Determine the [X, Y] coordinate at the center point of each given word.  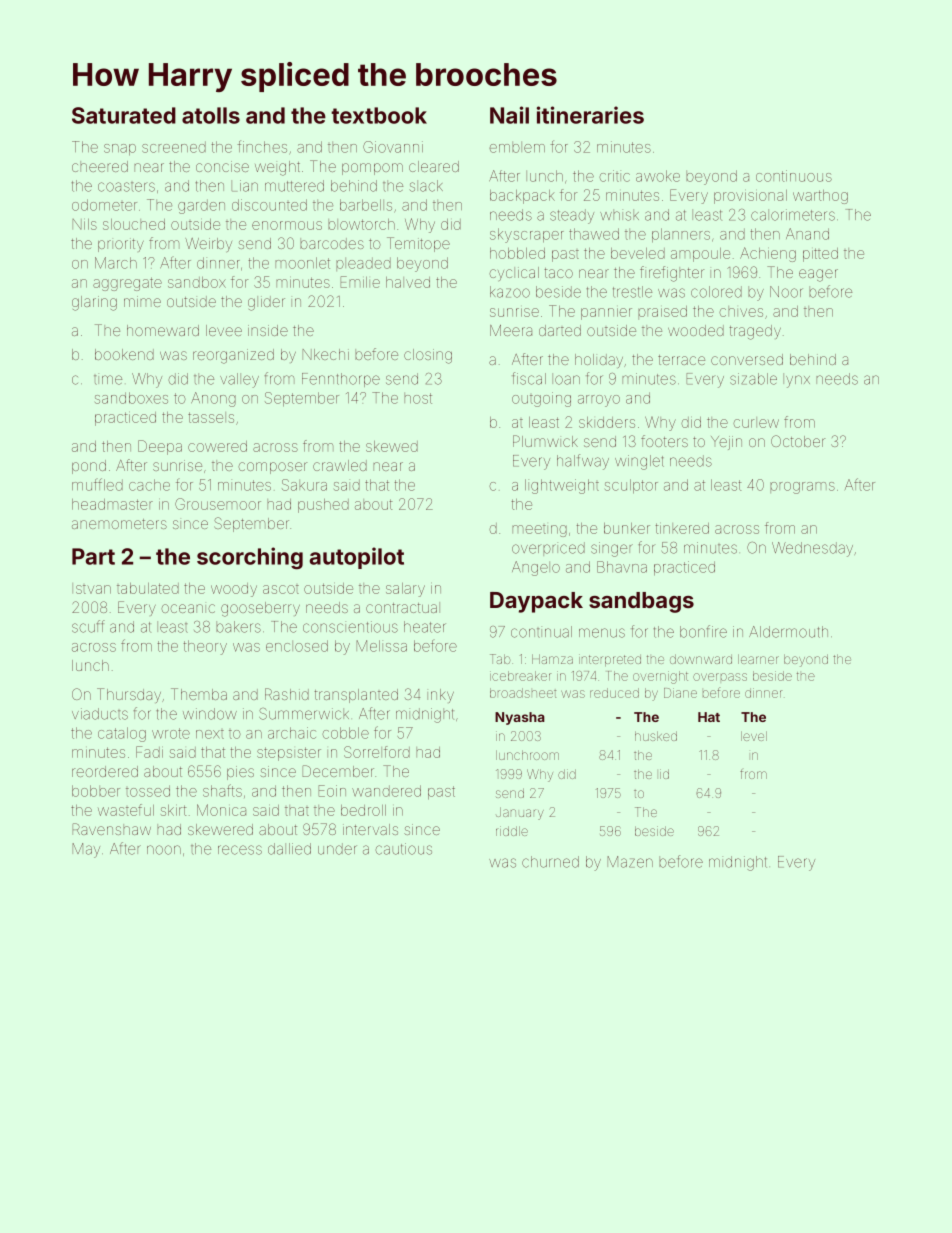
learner [758, 659]
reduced [614, 693]
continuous [794, 176]
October [798, 441]
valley [239, 380]
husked [656, 736]
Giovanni [393, 147]
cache [149, 485]
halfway [583, 462]
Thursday [129, 695]
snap [120, 149]
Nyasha [520, 718]
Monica [221, 810]
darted [560, 330]
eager [818, 275]
